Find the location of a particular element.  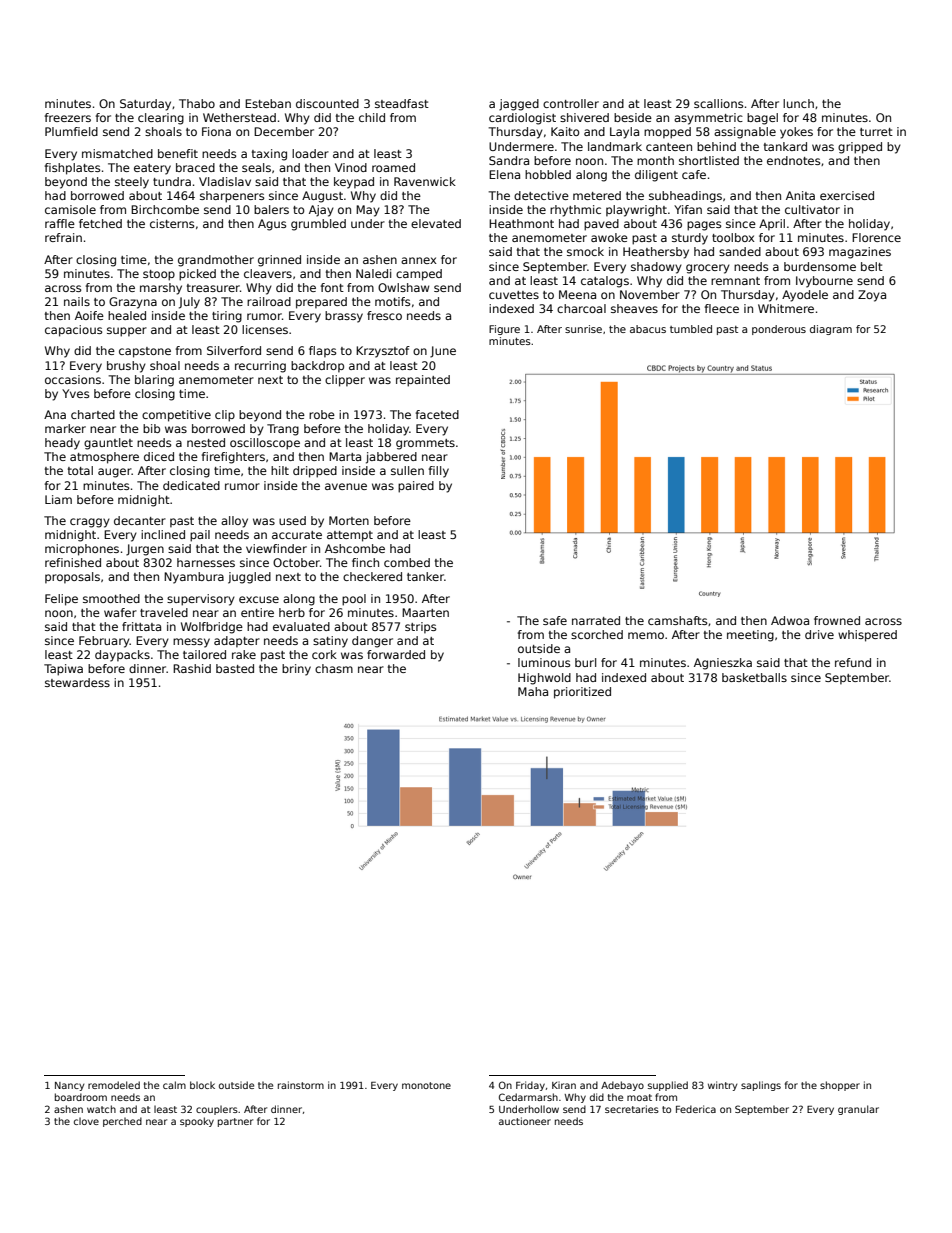

firefighters is located at coordinates (233, 458).
